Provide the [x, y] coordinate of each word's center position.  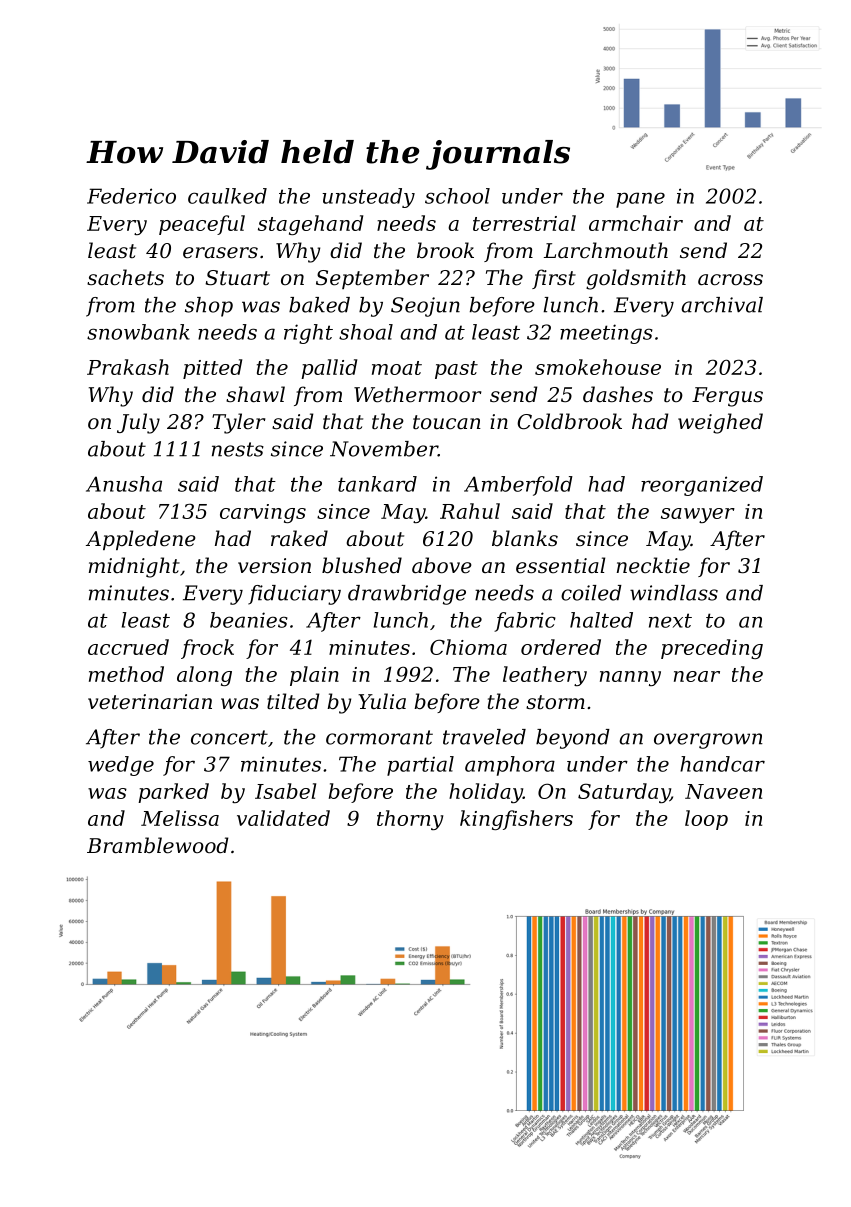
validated [283, 818]
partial [420, 766]
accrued [128, 647]
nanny [630, 678]
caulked [227, 196]
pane [640, 200]
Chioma [468, 647]
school [457, 196]
